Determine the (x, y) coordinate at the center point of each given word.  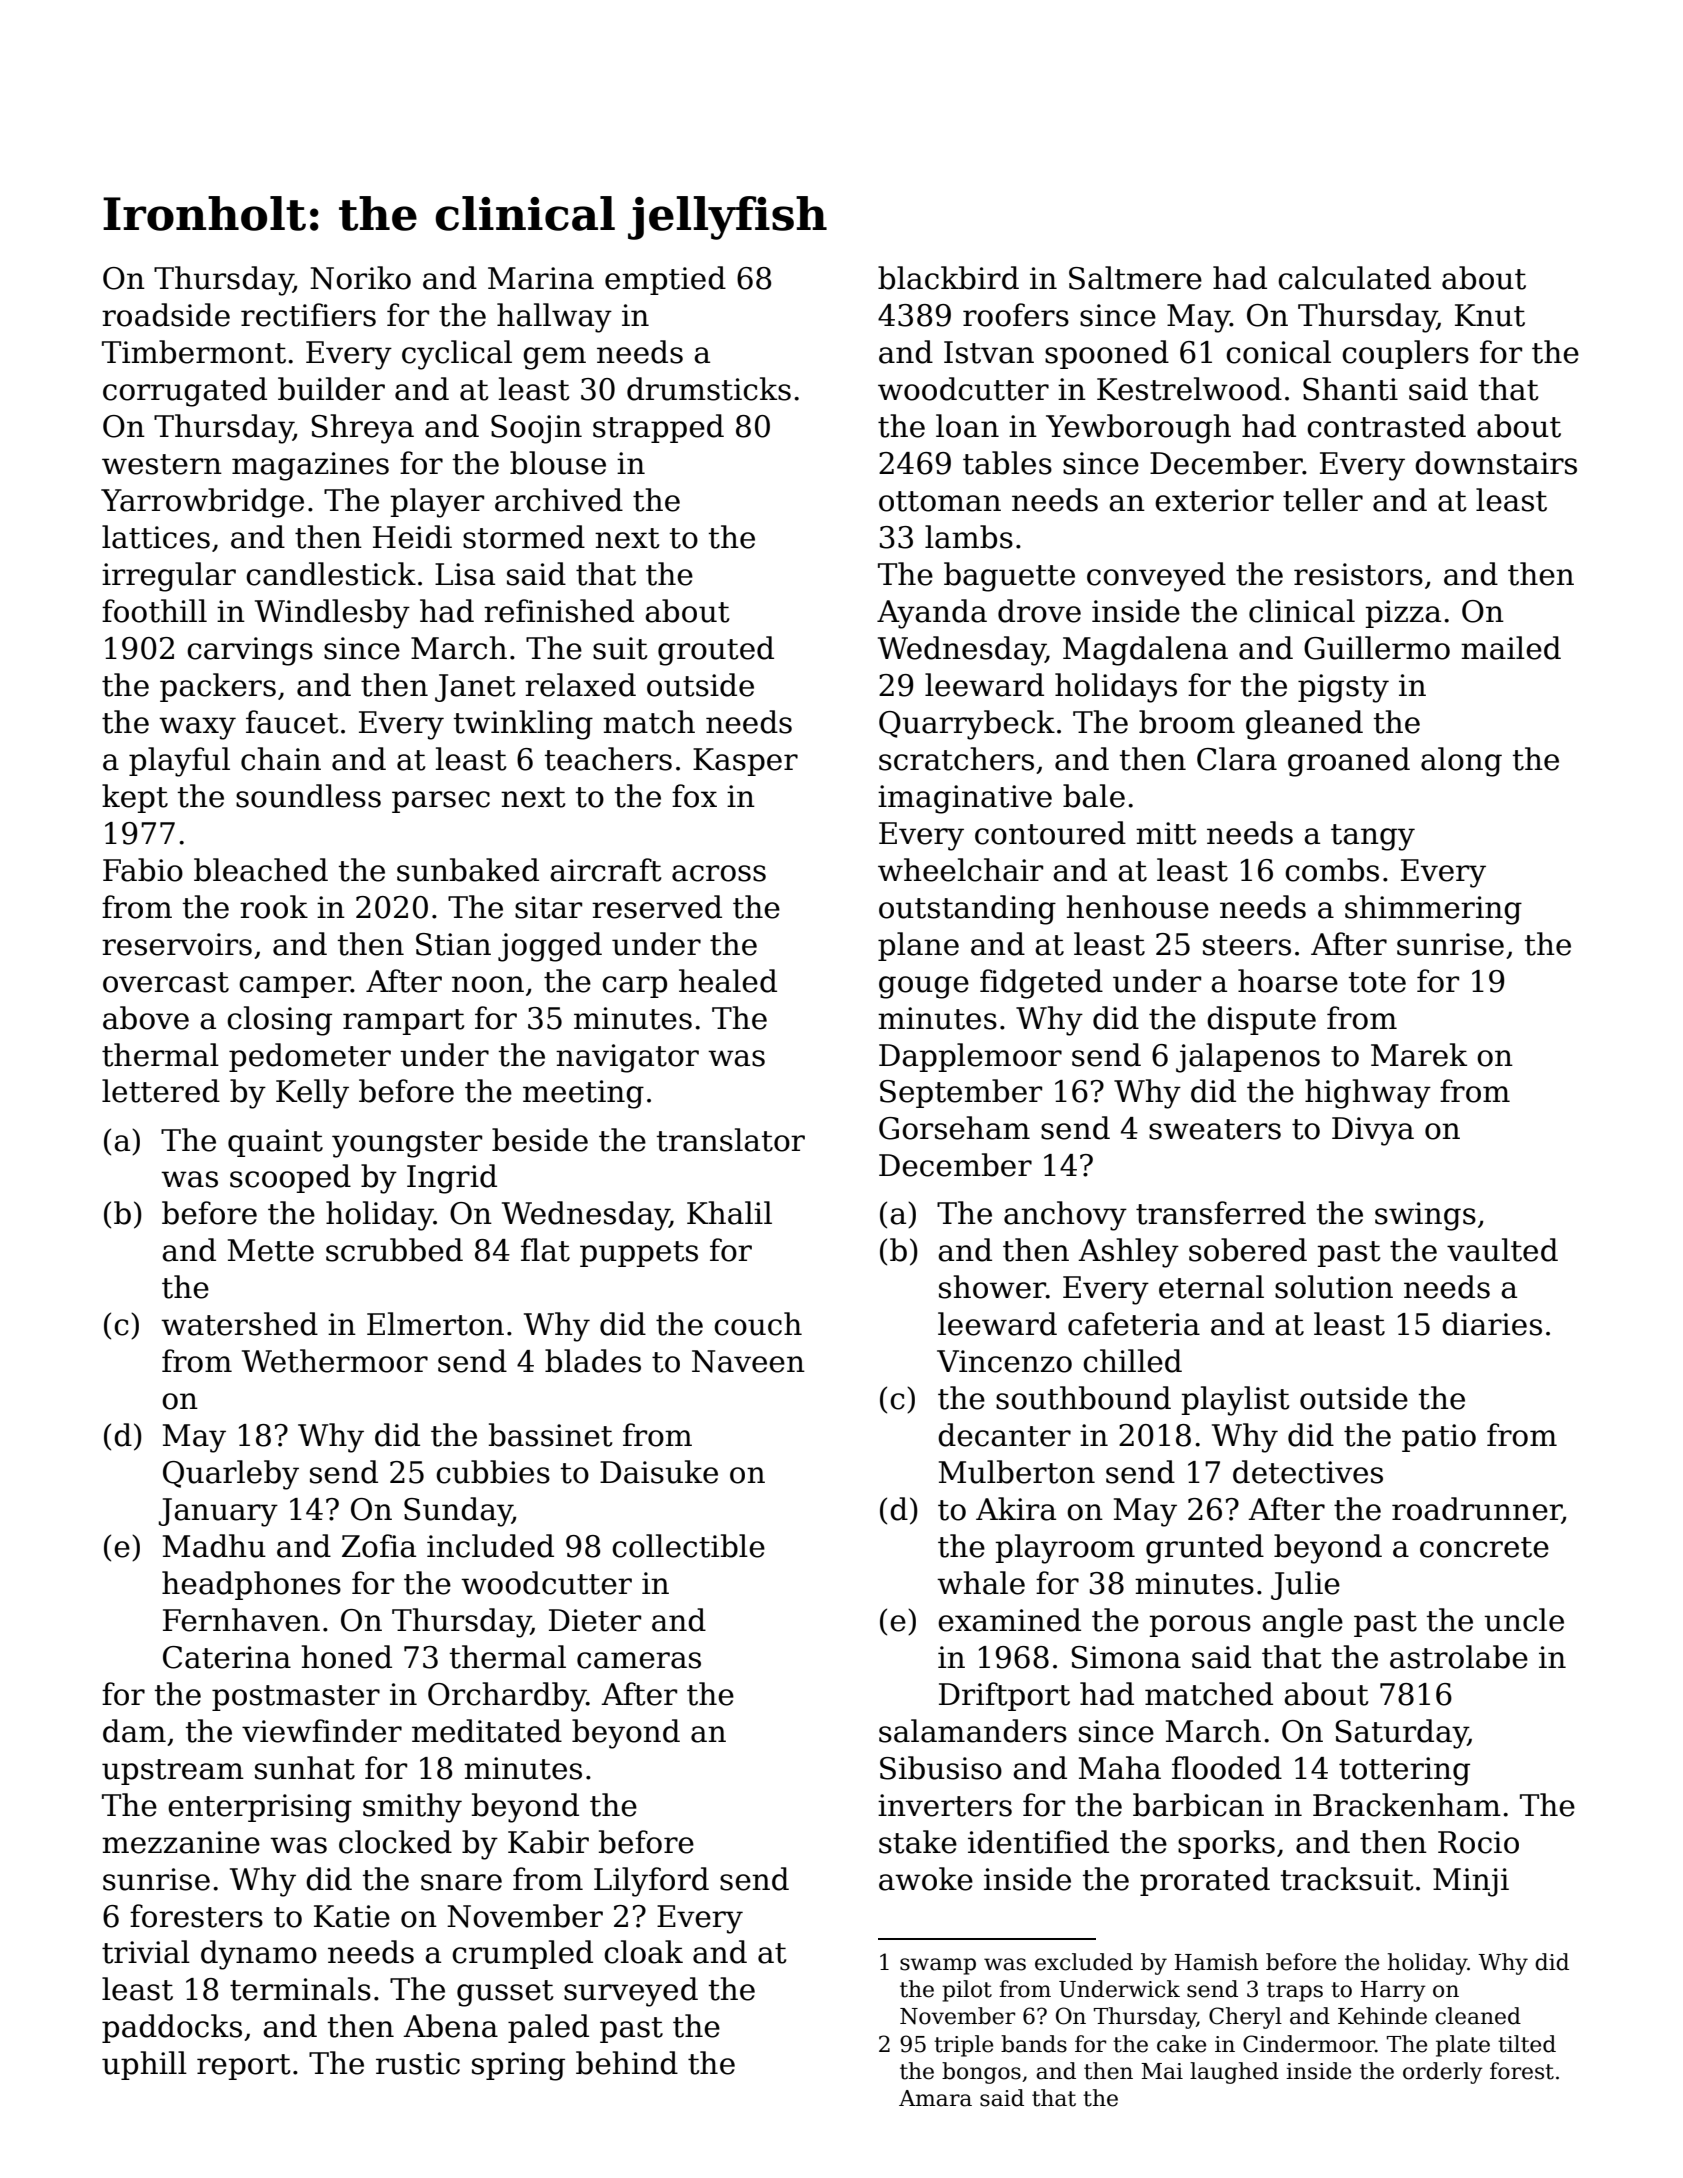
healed (728, 981)
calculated (1354, 278)
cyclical (457, 355)
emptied (665, 280)
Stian (453, 944)
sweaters (1215, 1129)
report (243, 2067)
